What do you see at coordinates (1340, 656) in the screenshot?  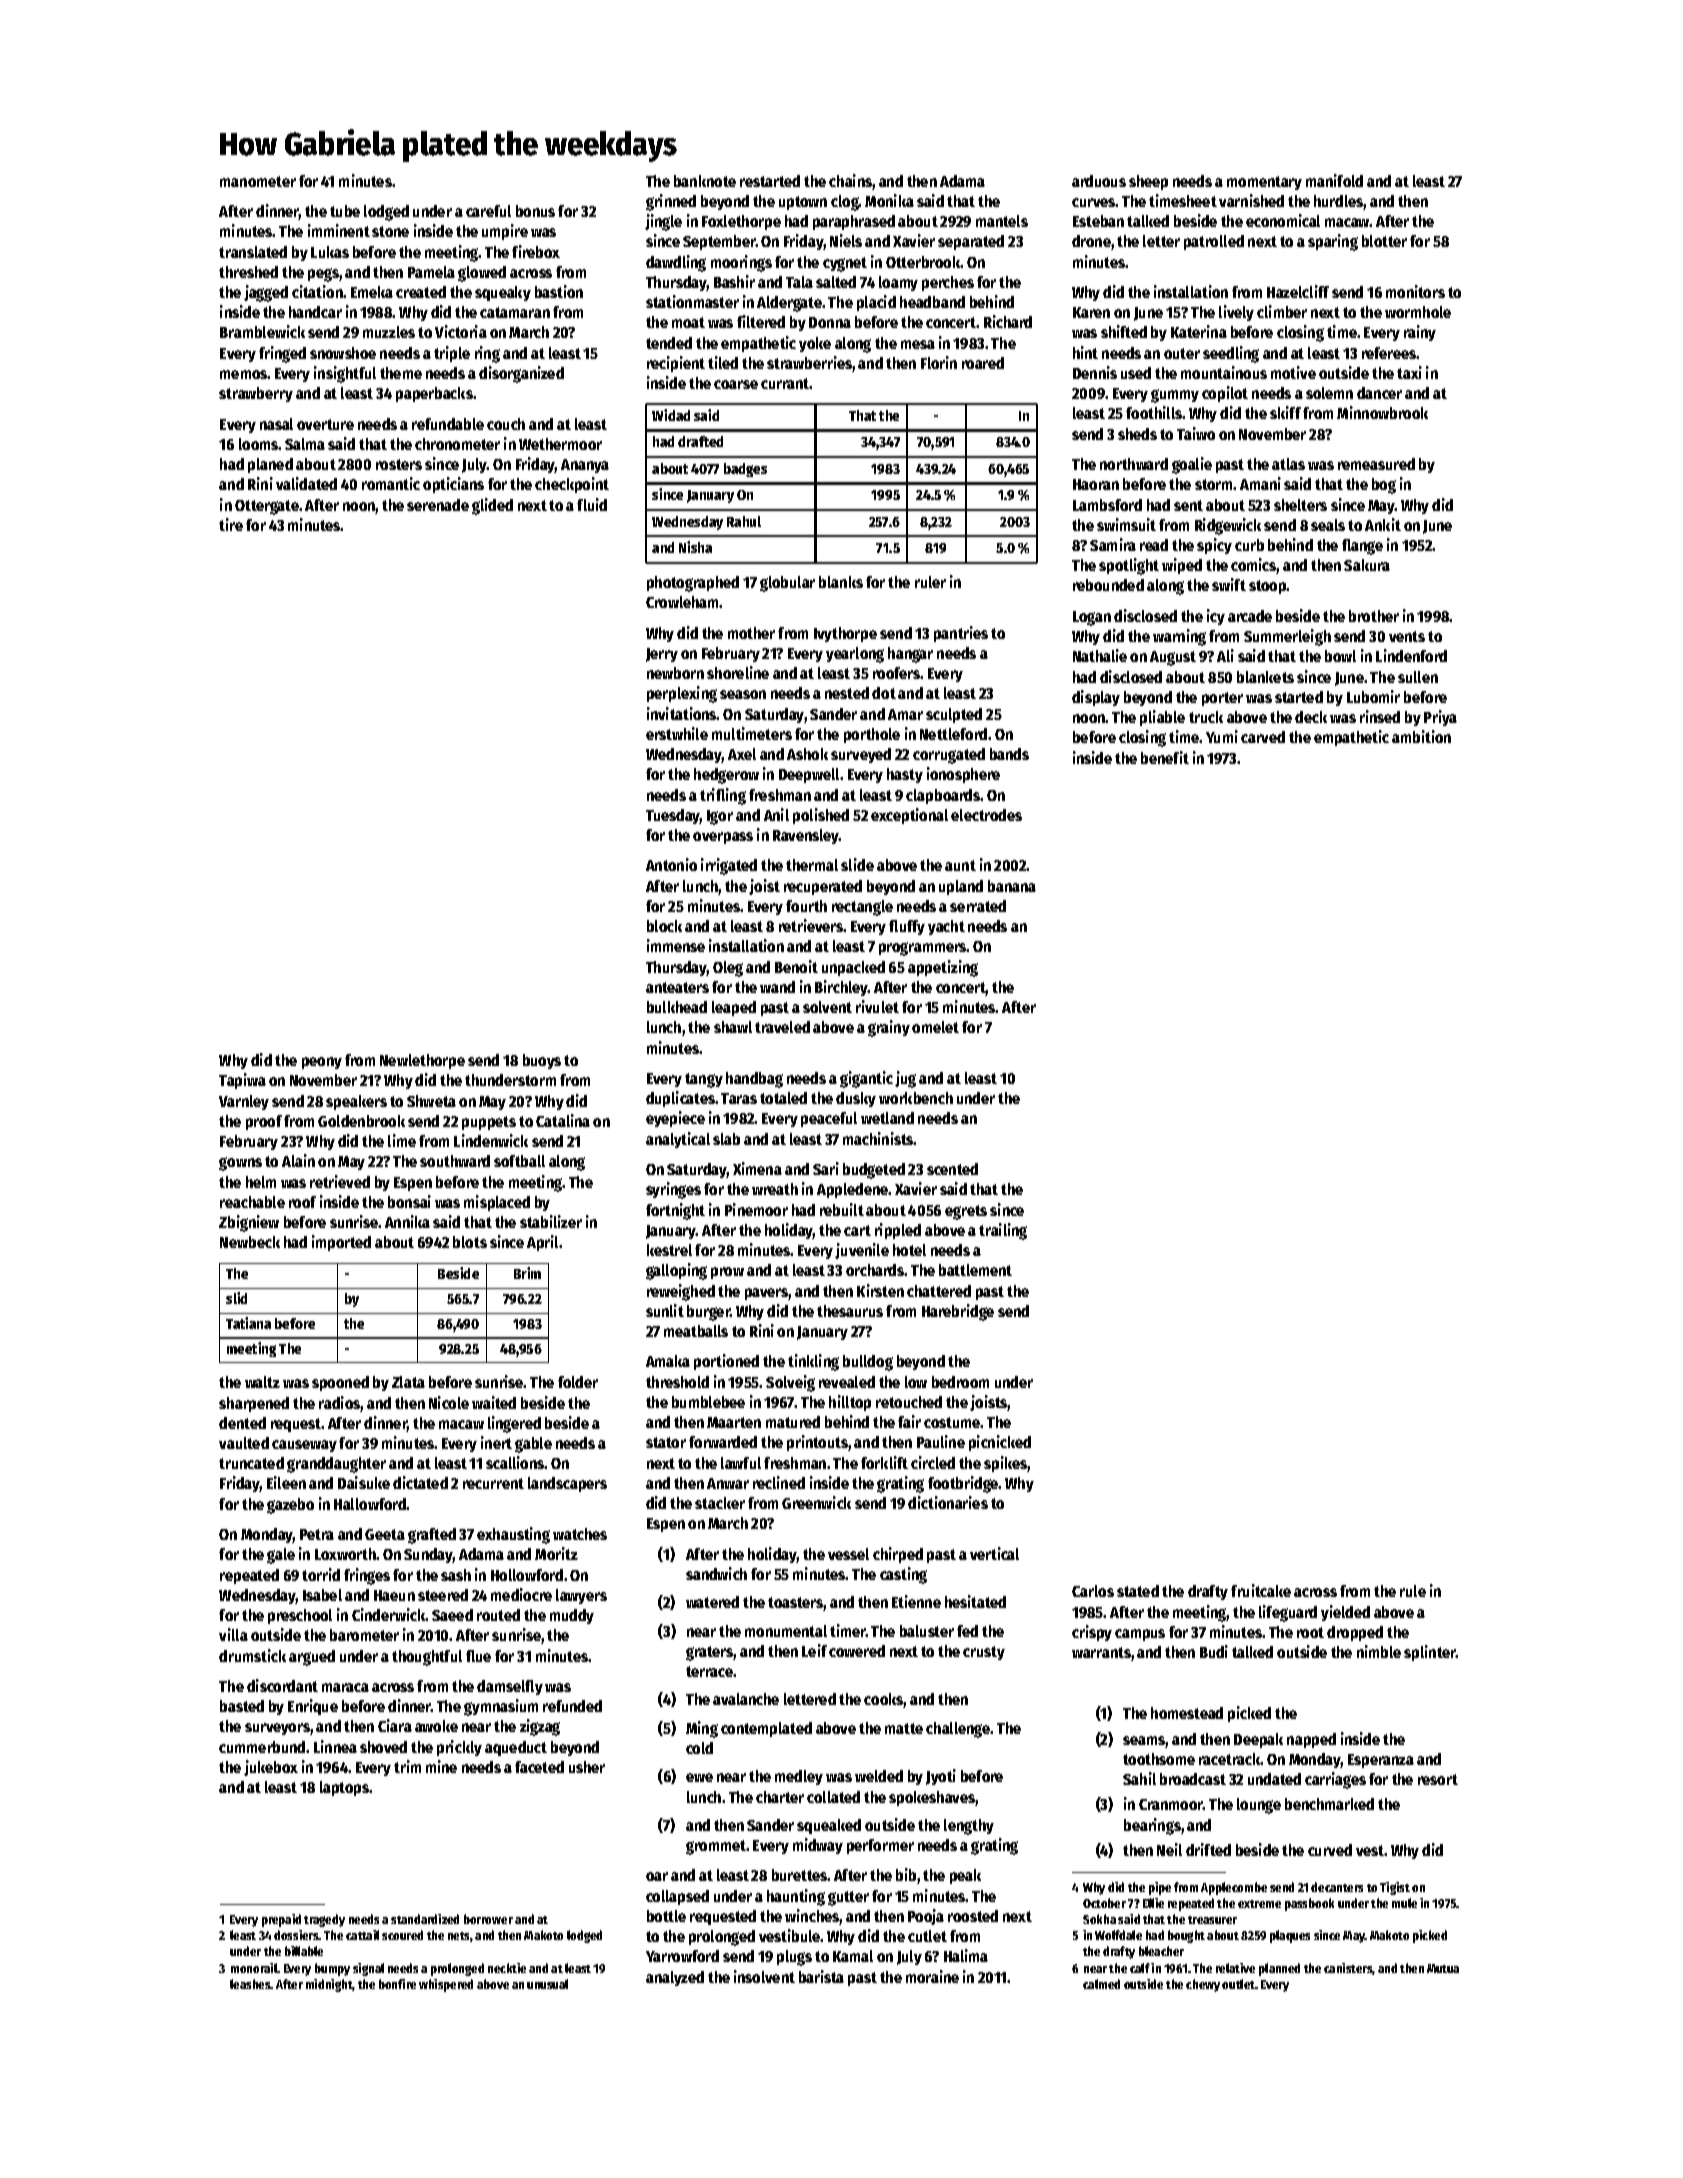 I see `bowl` at bounding box center [1340, 656].
